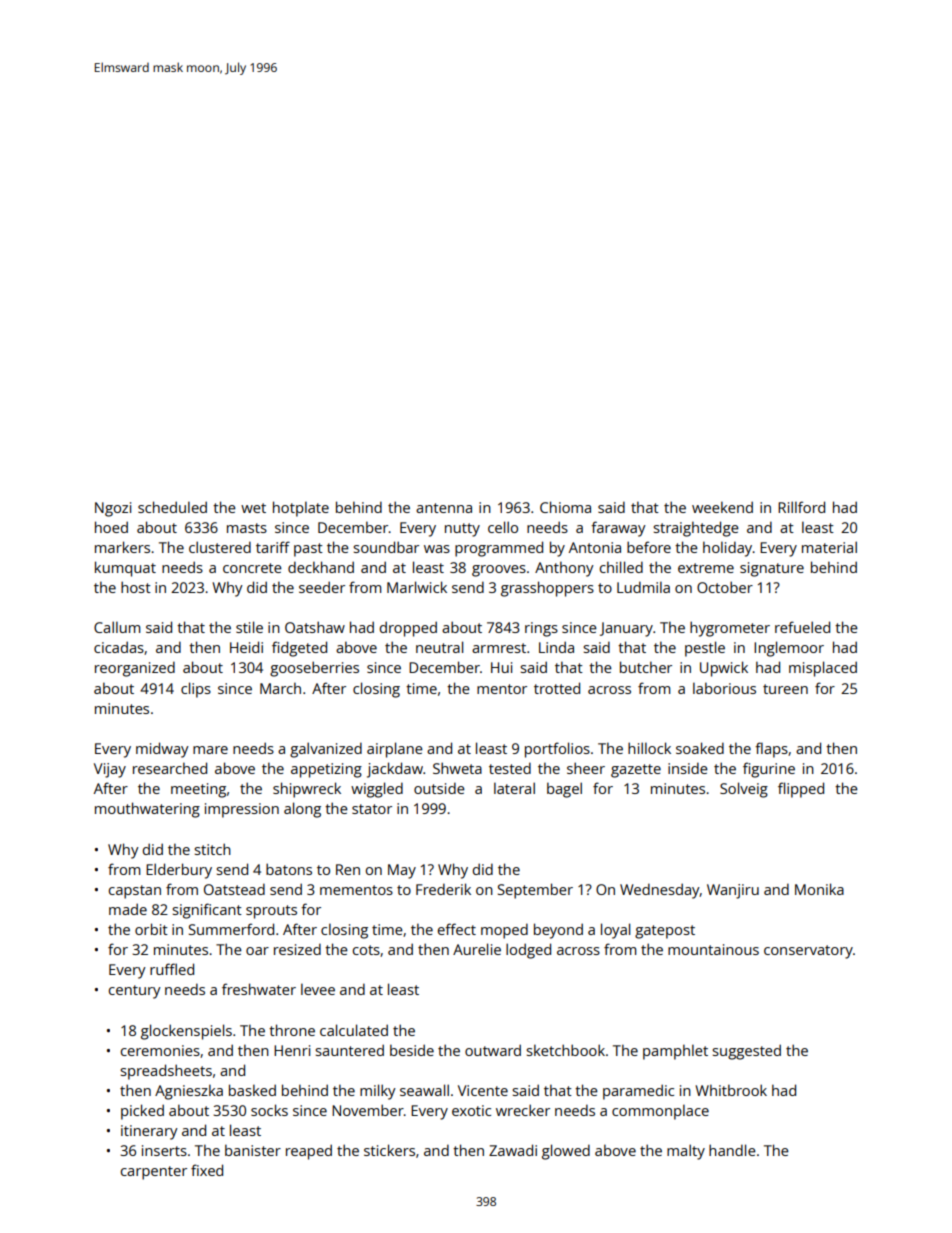  What do you see at coordinates (444, 508) in the document?
I see `antenna` at bounding box center [444, 508].
